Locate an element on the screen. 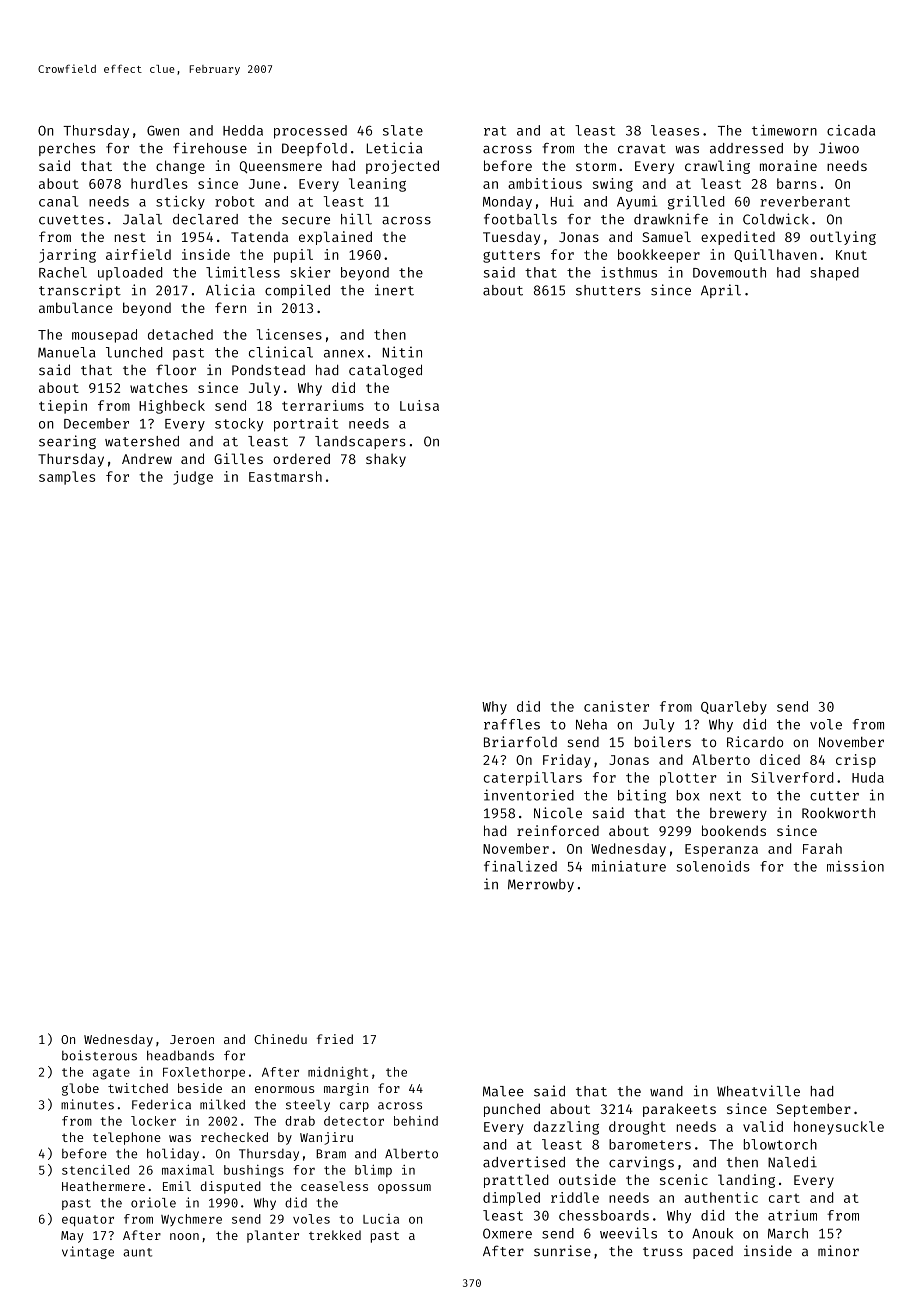  Quarleby is located at coordinates (734, 708).
